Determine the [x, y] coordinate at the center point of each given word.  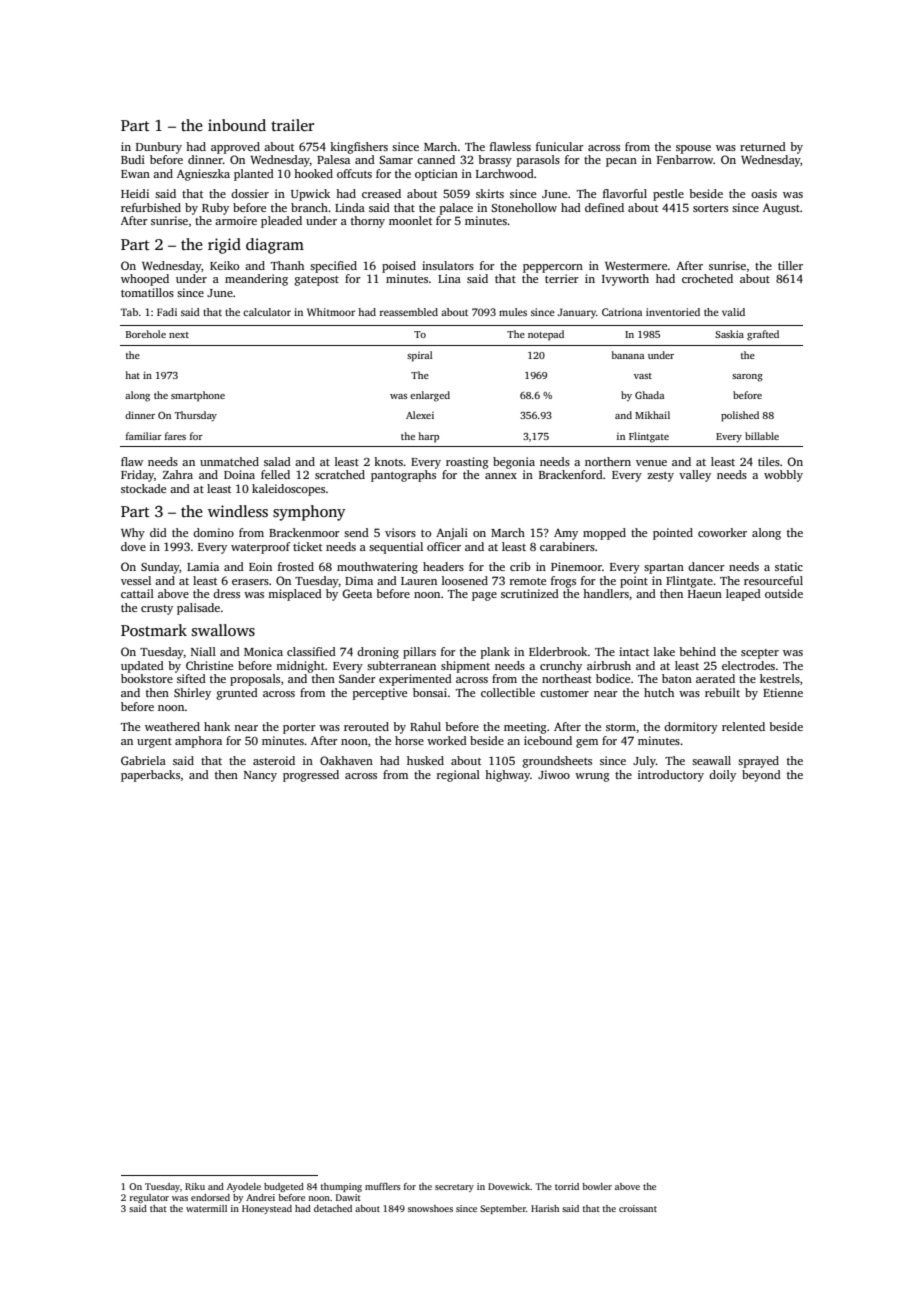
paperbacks [150, 776]
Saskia [729, 334]
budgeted [284, 1187]
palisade [198, 609]
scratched [340, 474]
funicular [560, 146]
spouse [693, 149]
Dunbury [159, 148]
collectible [508, 692]
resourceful [773, 580]
